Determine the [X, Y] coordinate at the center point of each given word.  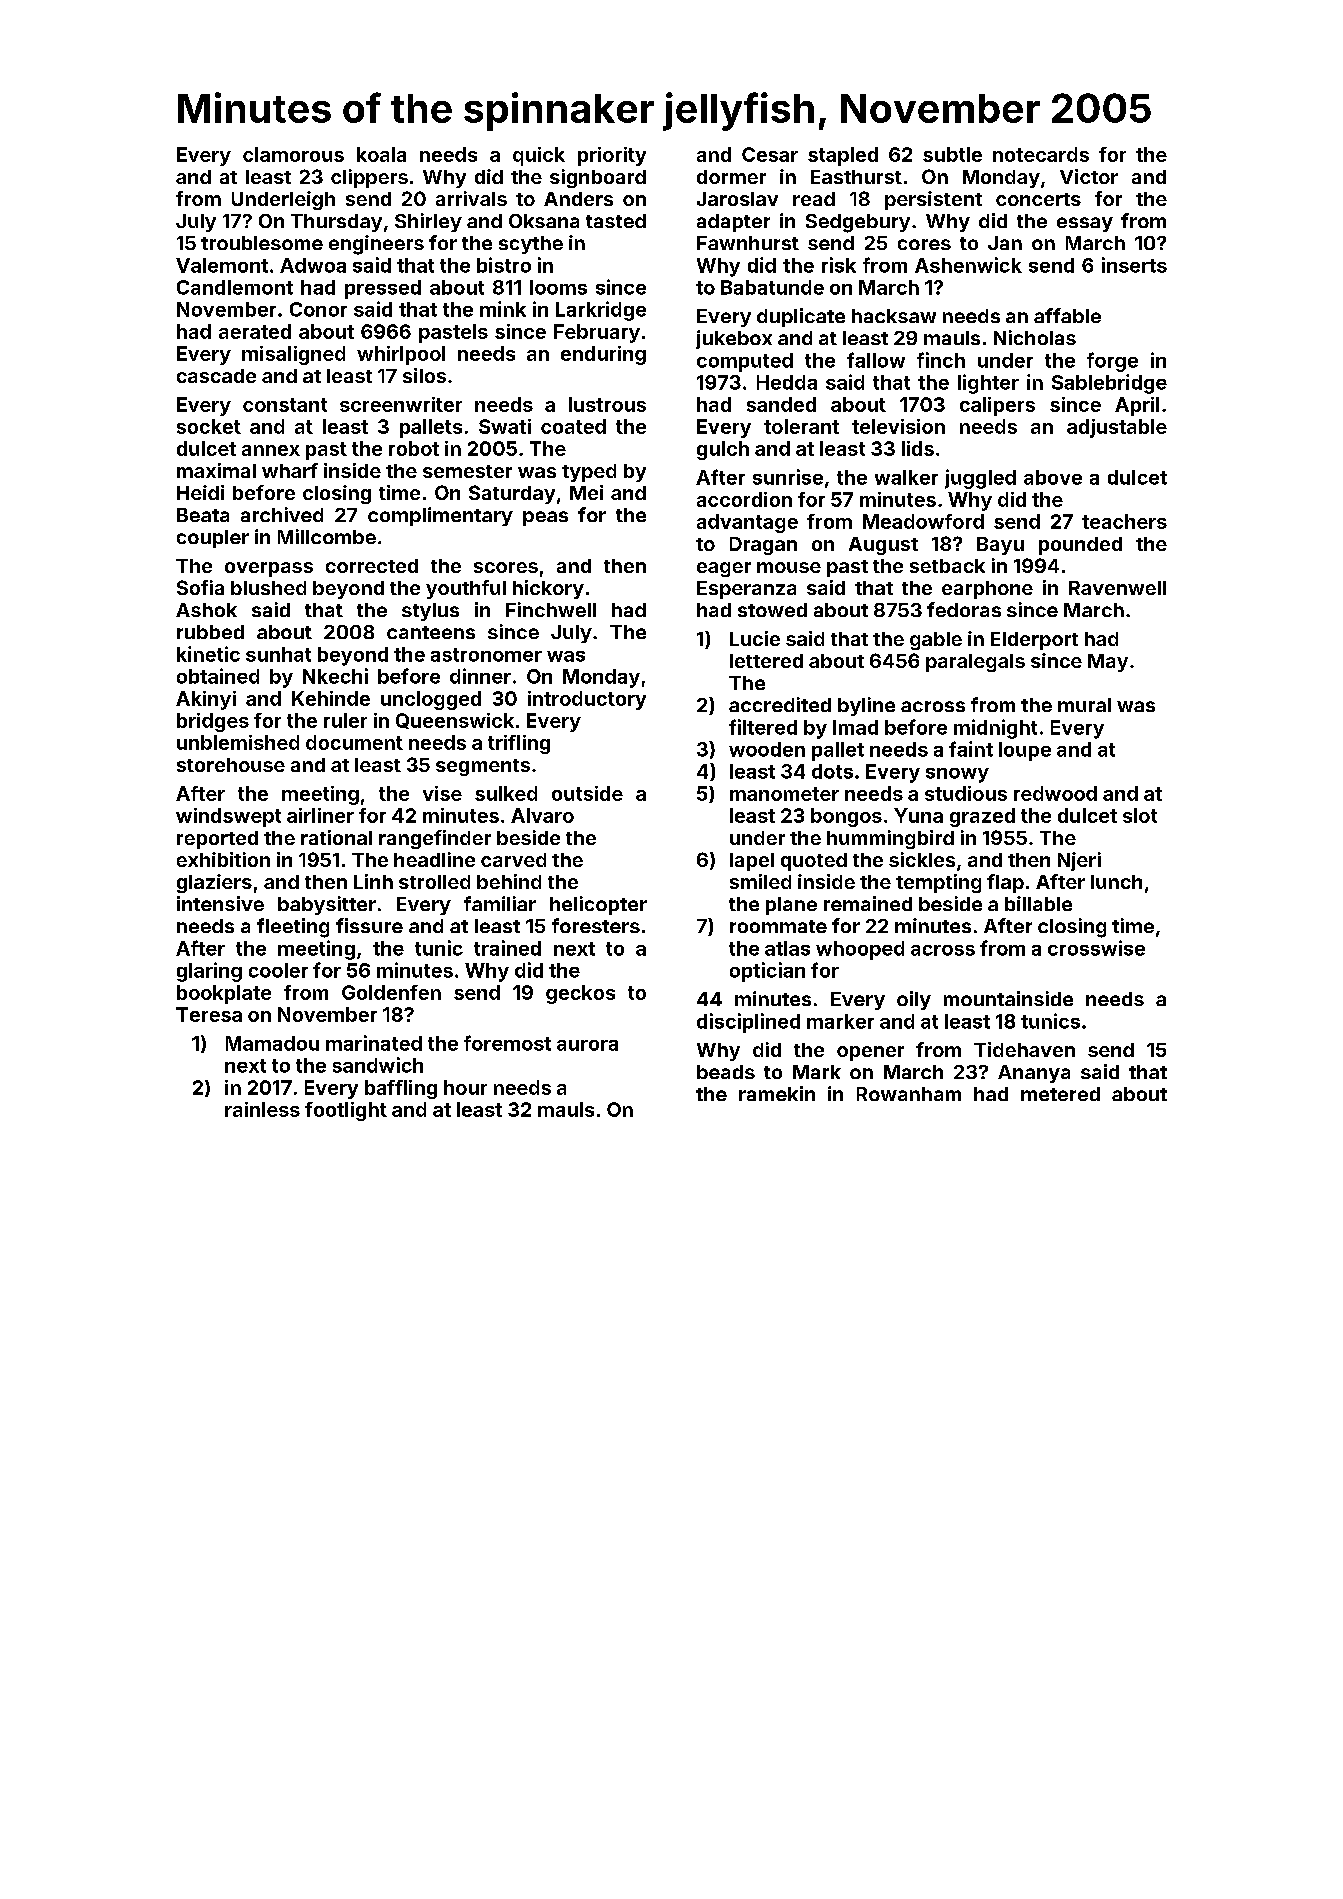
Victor [1089, 176]
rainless [262, 1109]
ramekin [777, 1093]
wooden [767, 749]
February [597, 333]
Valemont [222, 265]
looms [558, 287]
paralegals [975, 663]
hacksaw [894, 316]
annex [271, 450]
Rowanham [909, 1094]
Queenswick [455, 721]
